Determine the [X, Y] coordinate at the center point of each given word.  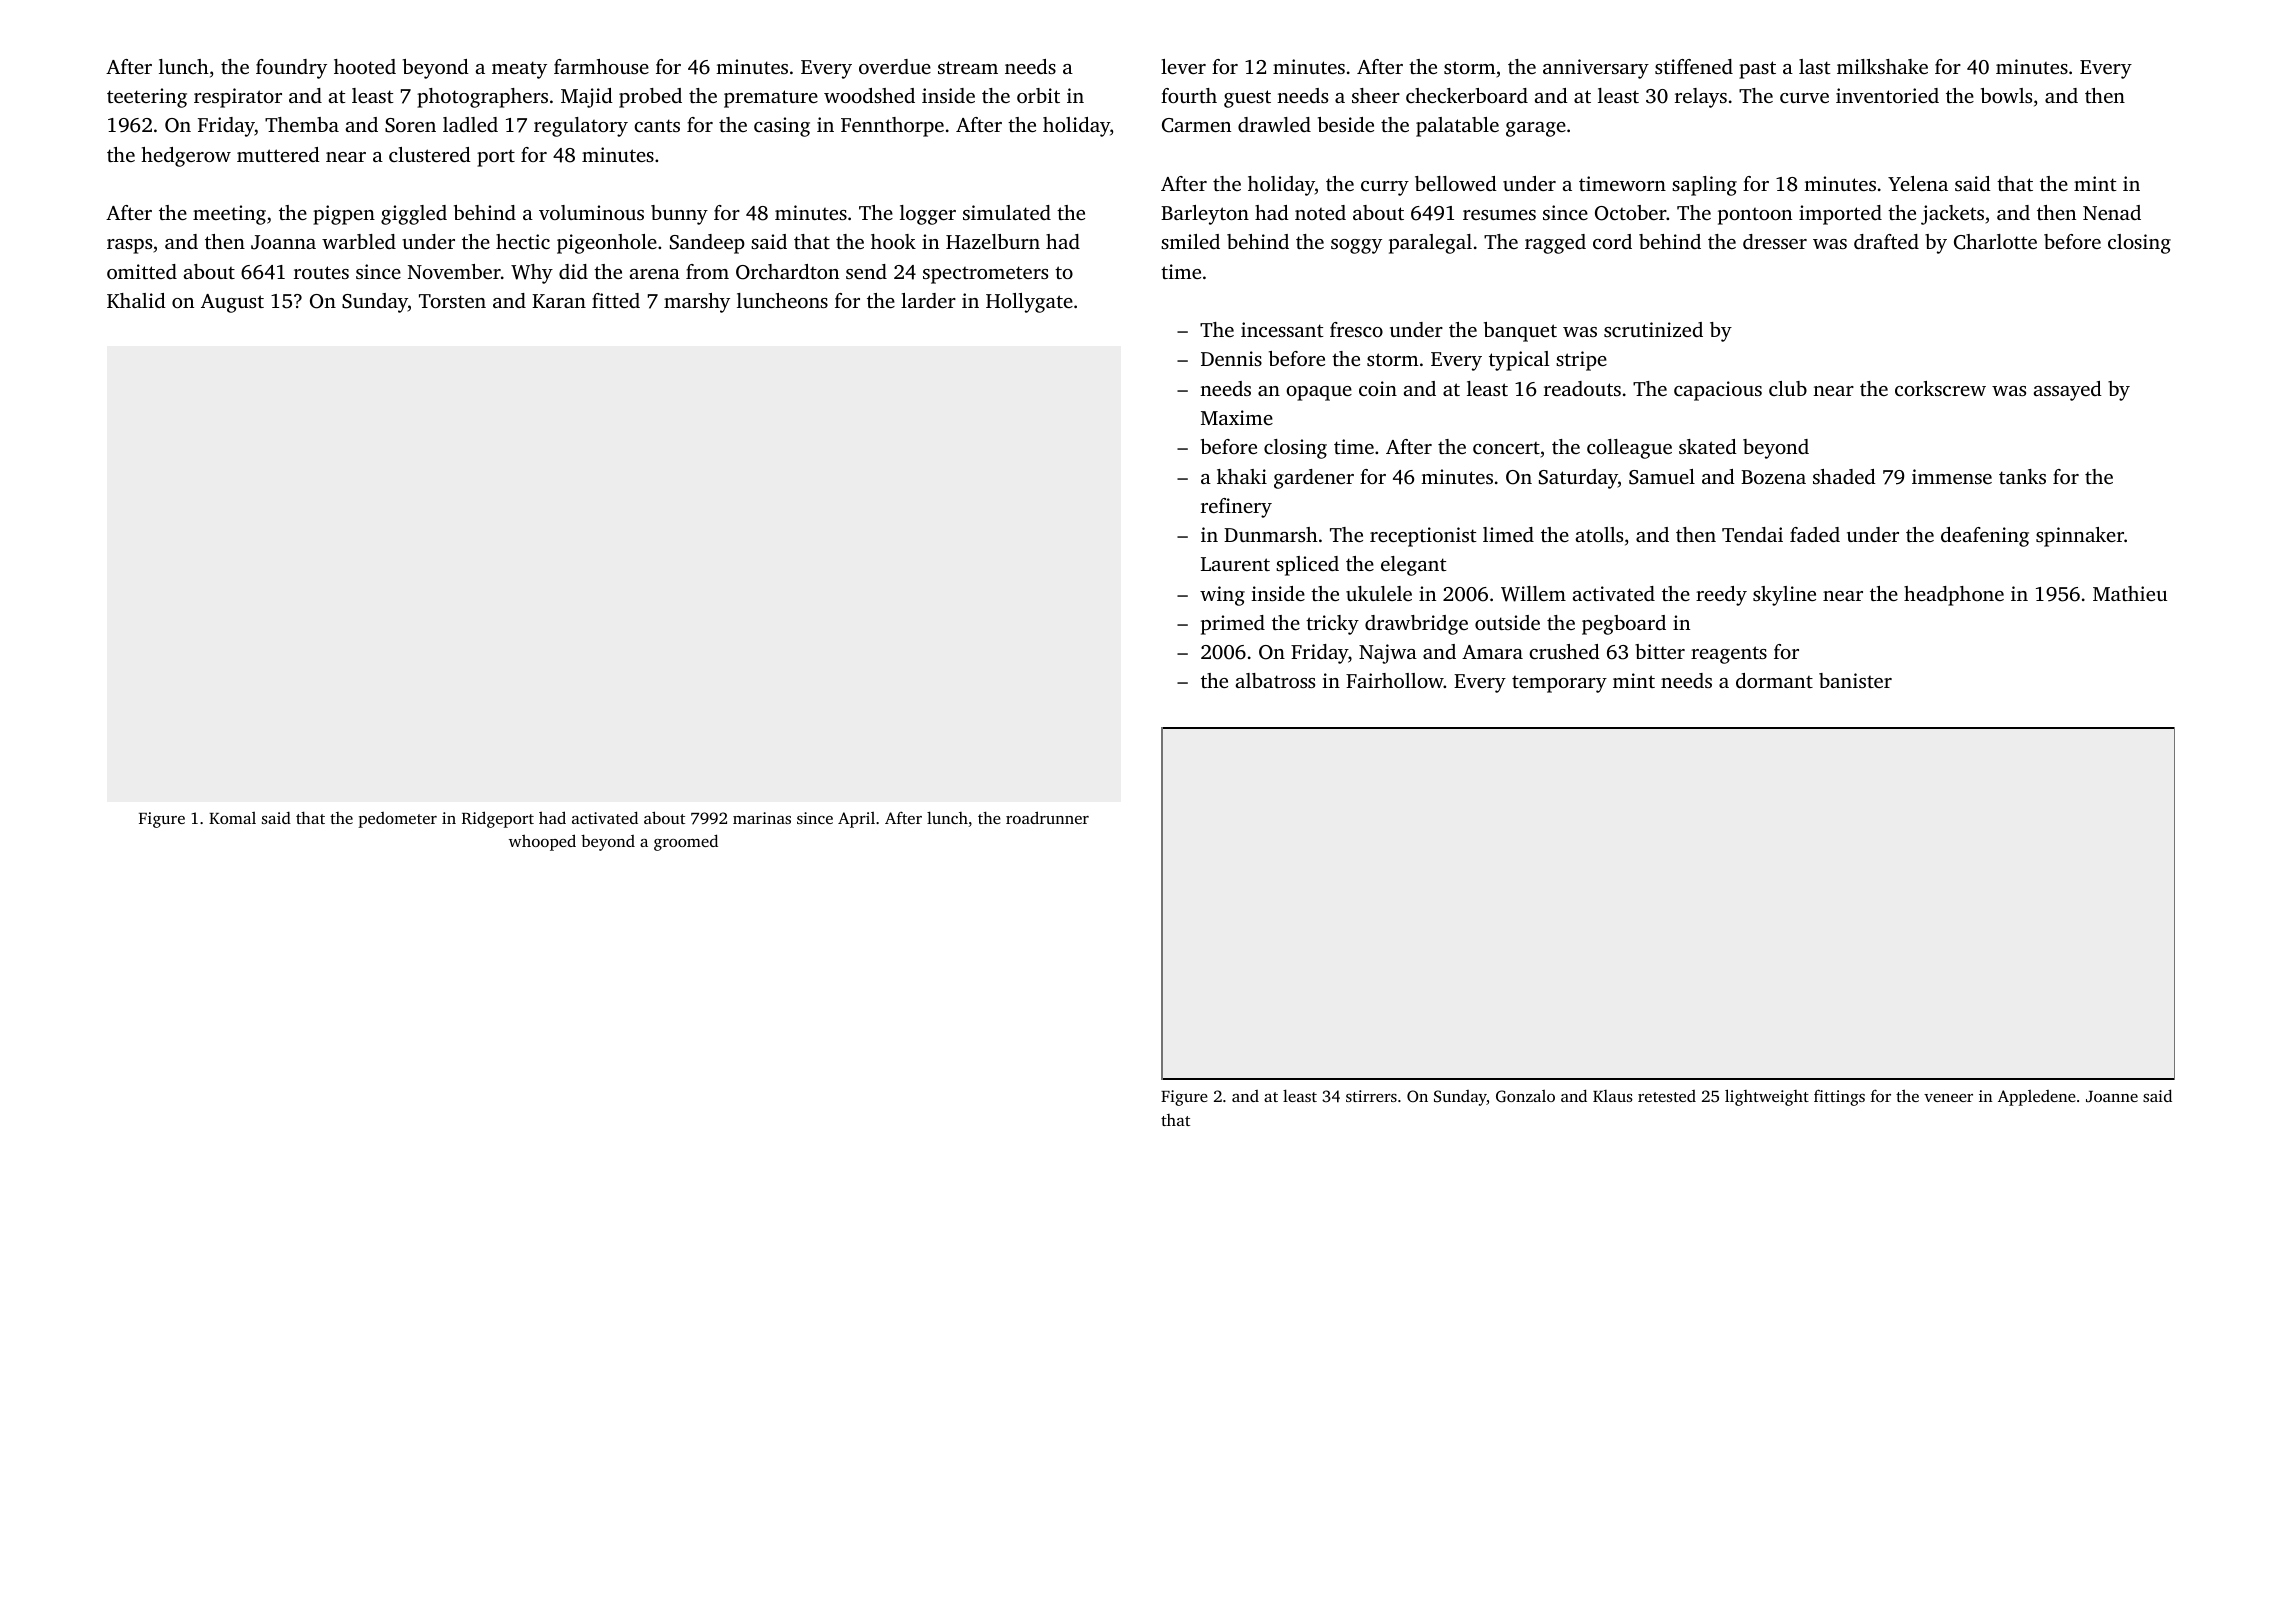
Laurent [1235, 564]
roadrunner [1047, 817]
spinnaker [2080, 537]
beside [1346, 124]
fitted [616, 300]
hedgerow [186, 157]
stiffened [1694, 66]
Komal [232, 818]
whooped [542, 842]
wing [1222, 596]
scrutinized [1653, 329]
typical [1519, 361]
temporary [1559, 684]
